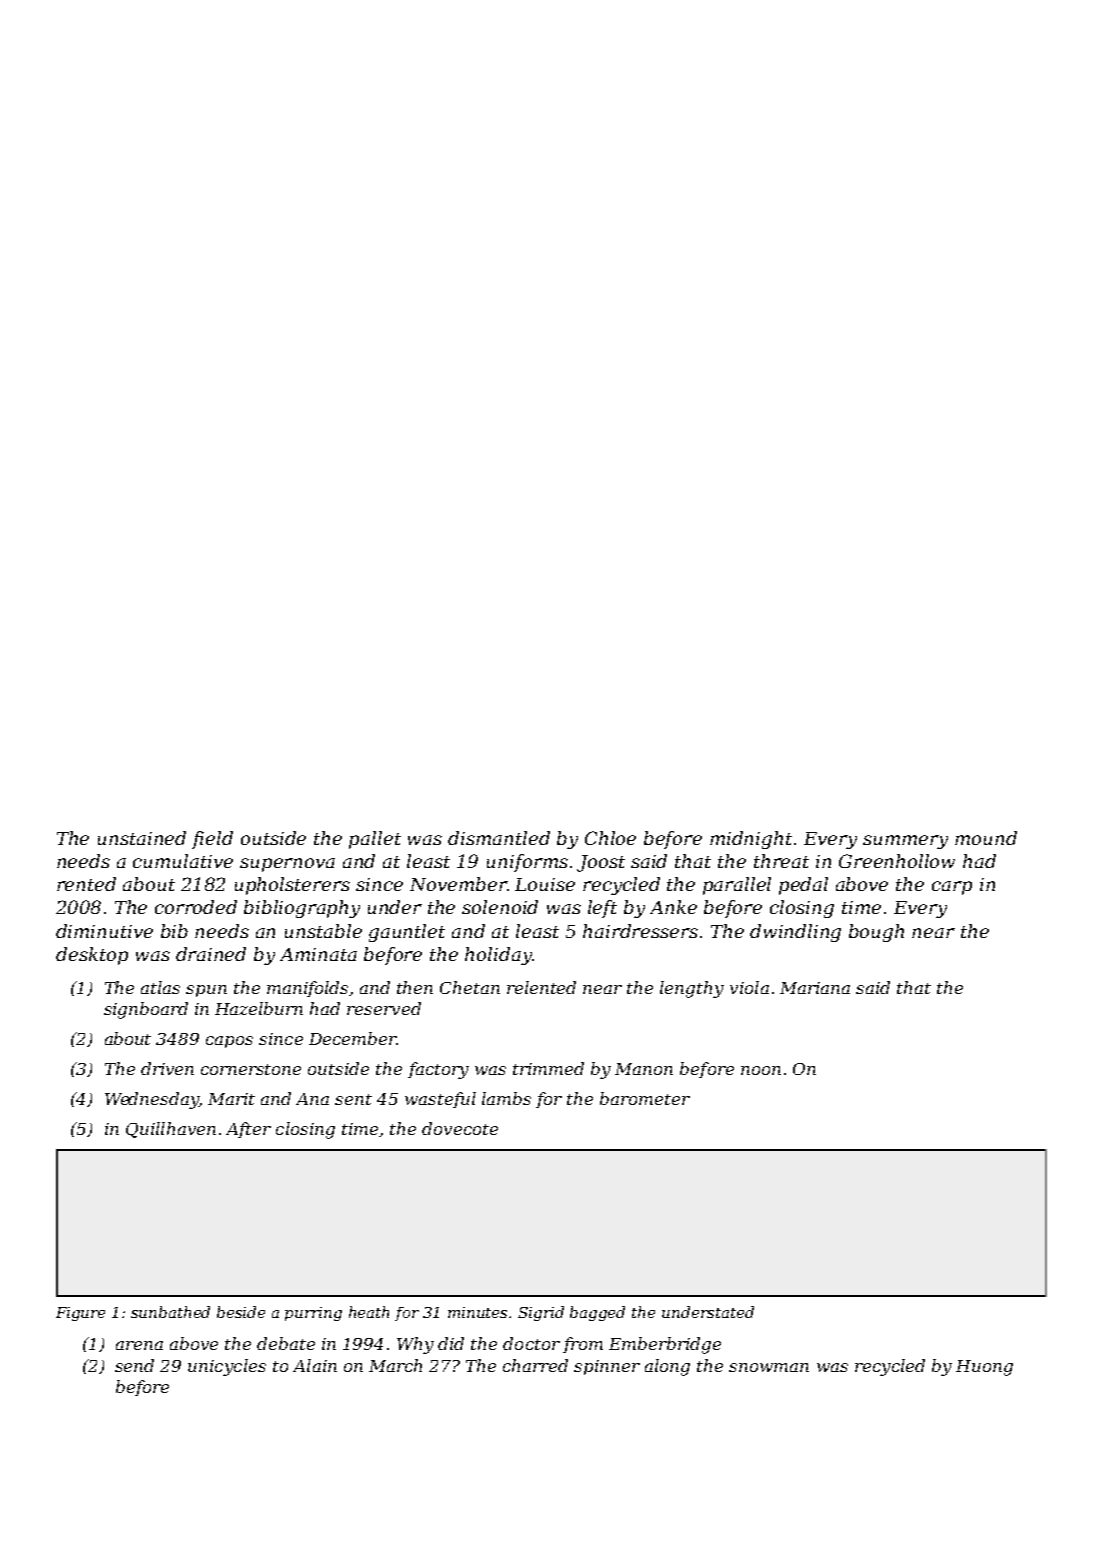 This screenshot has width=1103, height=1567. Describe the element at coordinates (313, 1314) in the screenshot. I see `purring` at that location.
